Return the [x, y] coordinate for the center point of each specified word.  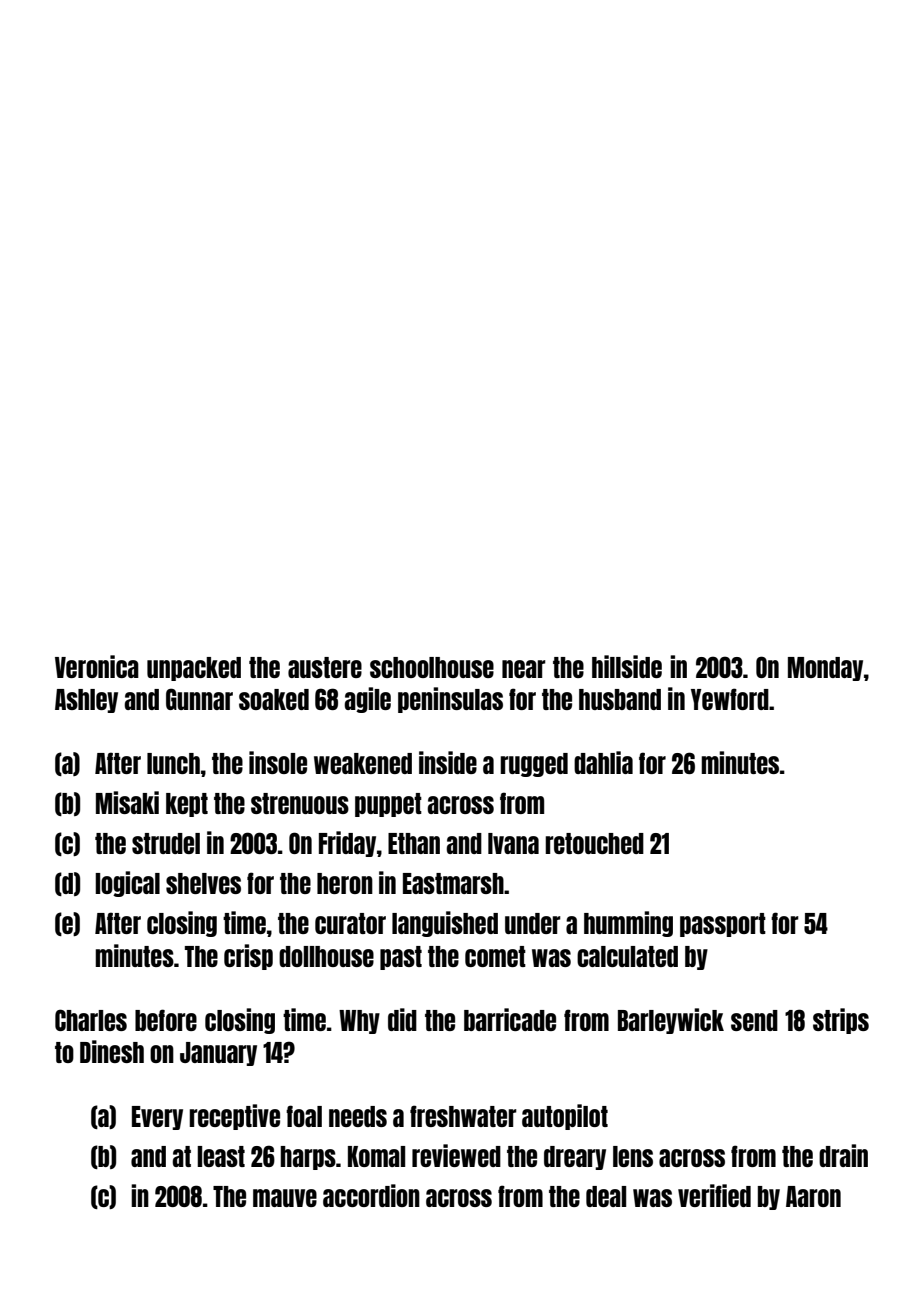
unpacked [194, 669]
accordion [371, 1195]
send [754, 1020]
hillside [627, 666]
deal [606, 1196]
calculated [627, 956]
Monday [825, 669]
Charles [91, 1020]
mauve [285, 1198]
